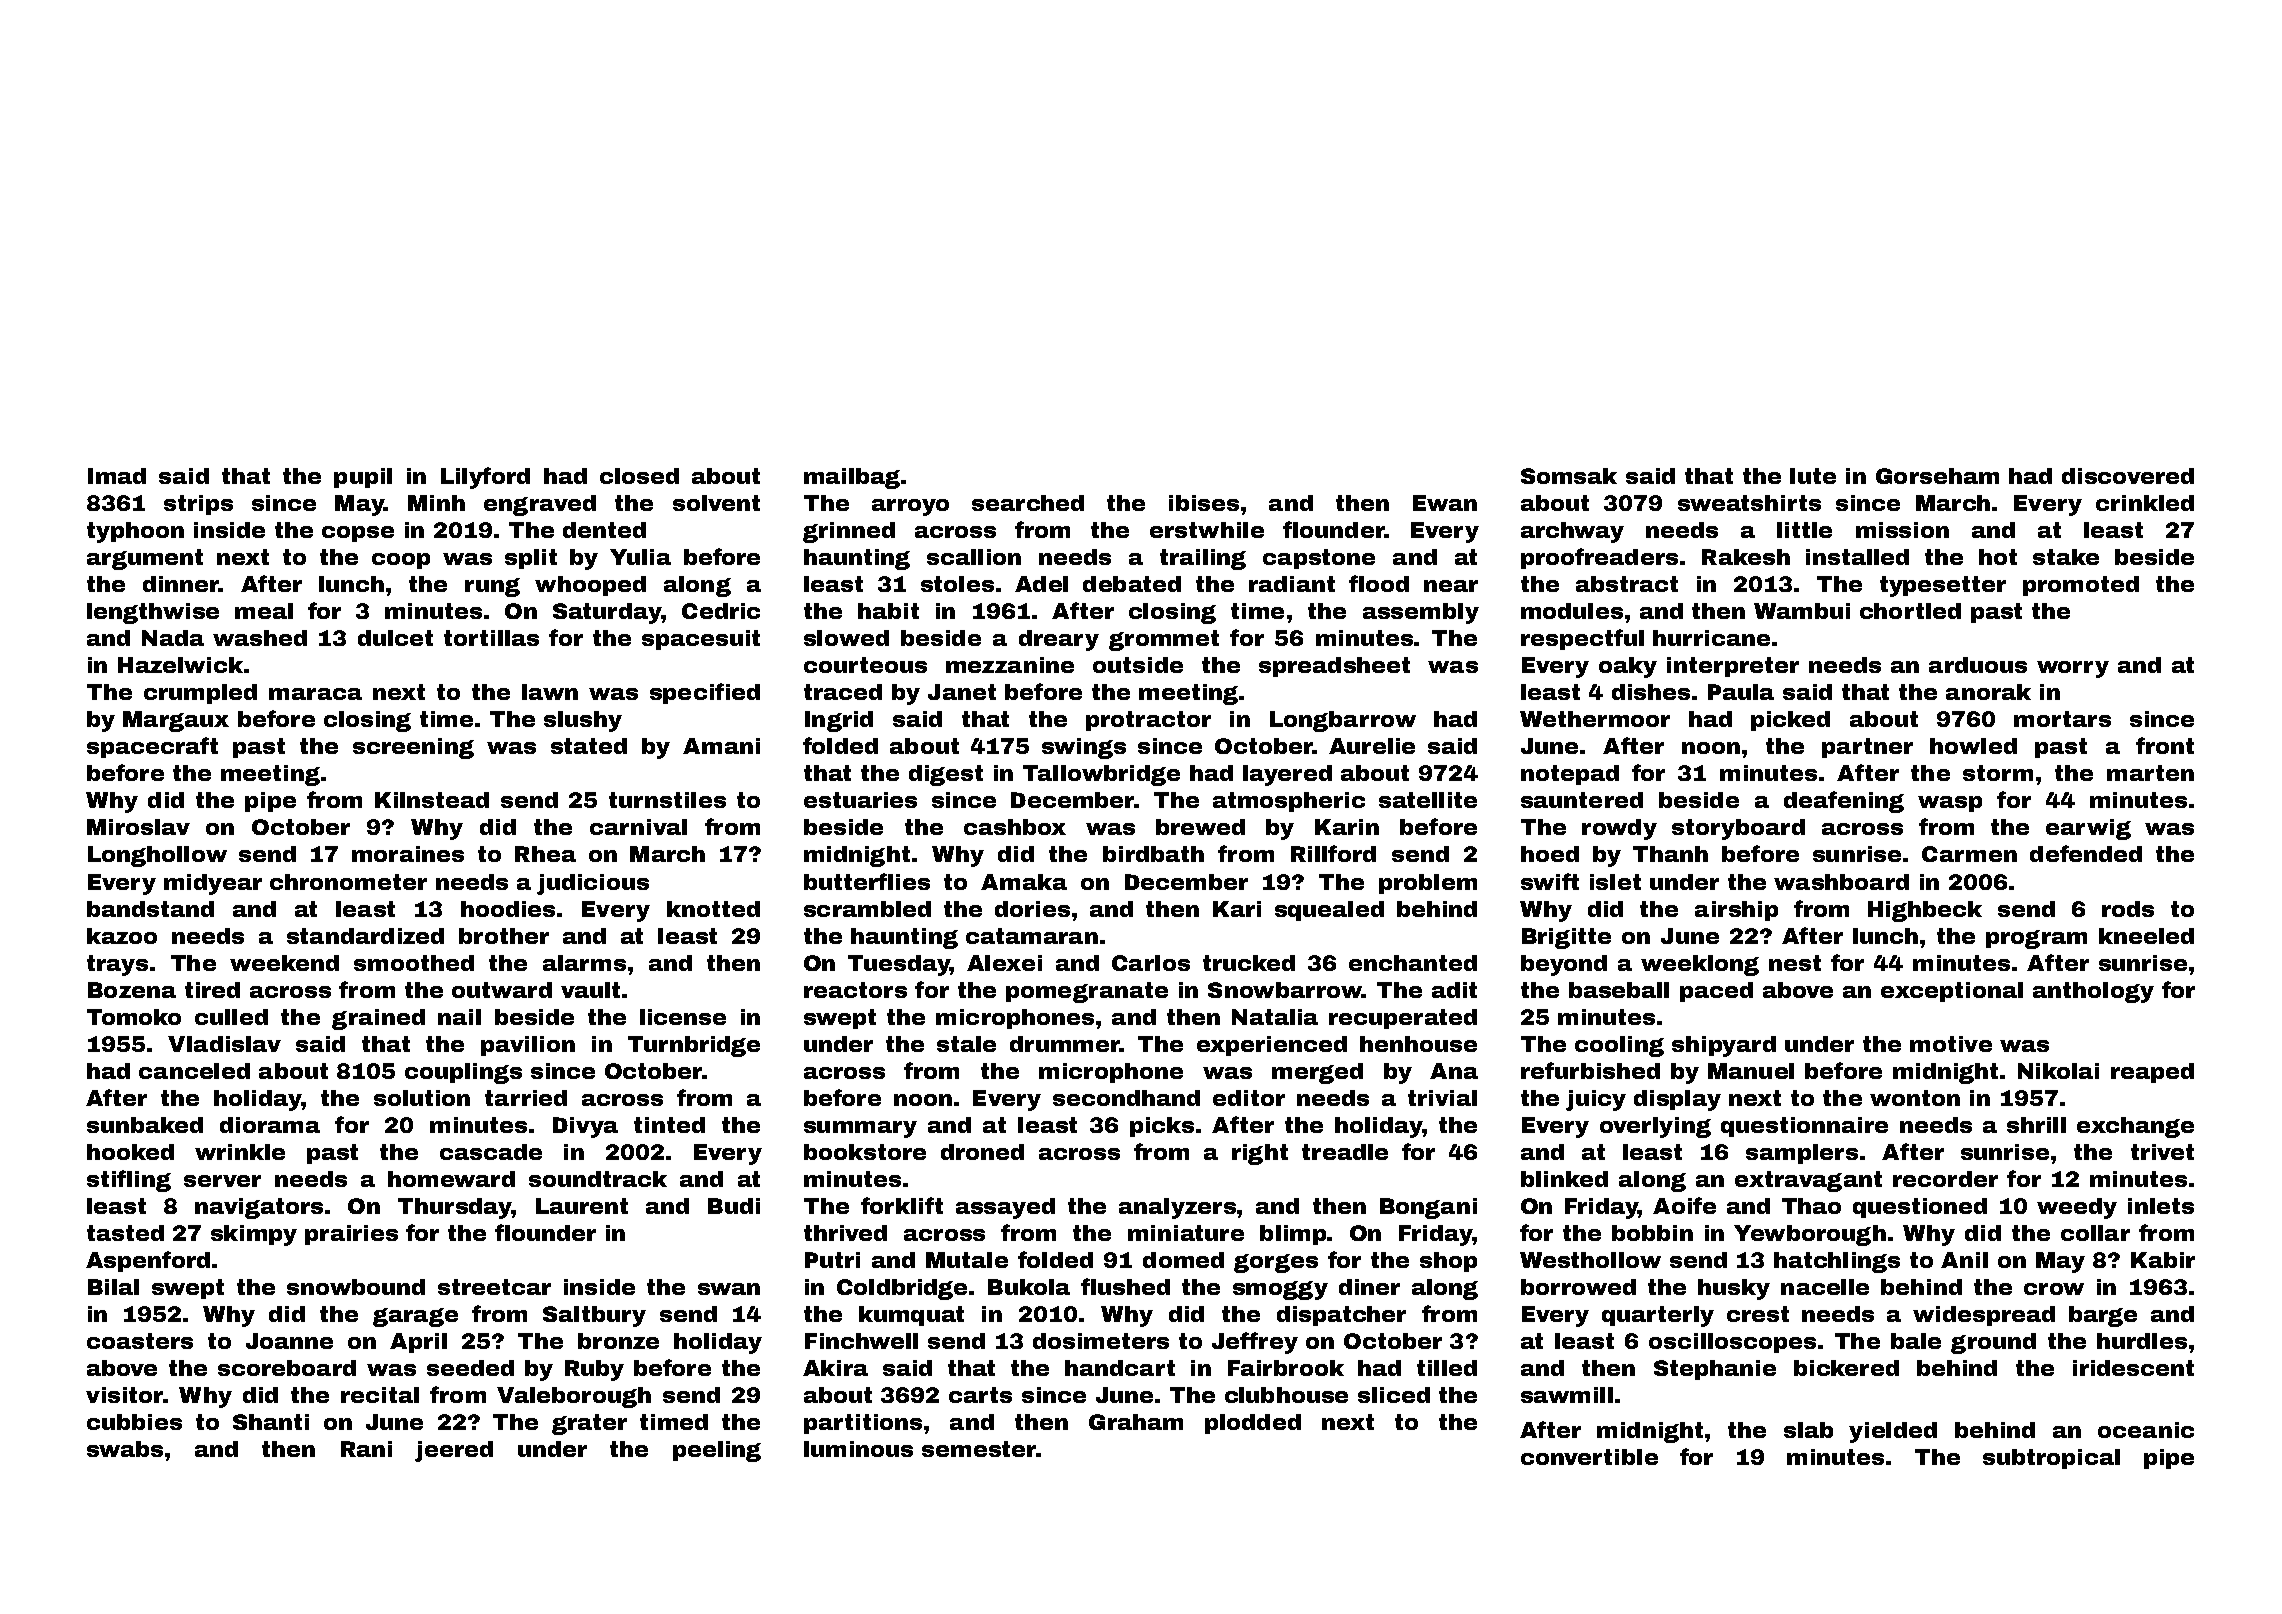 This page has width=2282, height=1614. I want to click on closed, so click(639, 476).
